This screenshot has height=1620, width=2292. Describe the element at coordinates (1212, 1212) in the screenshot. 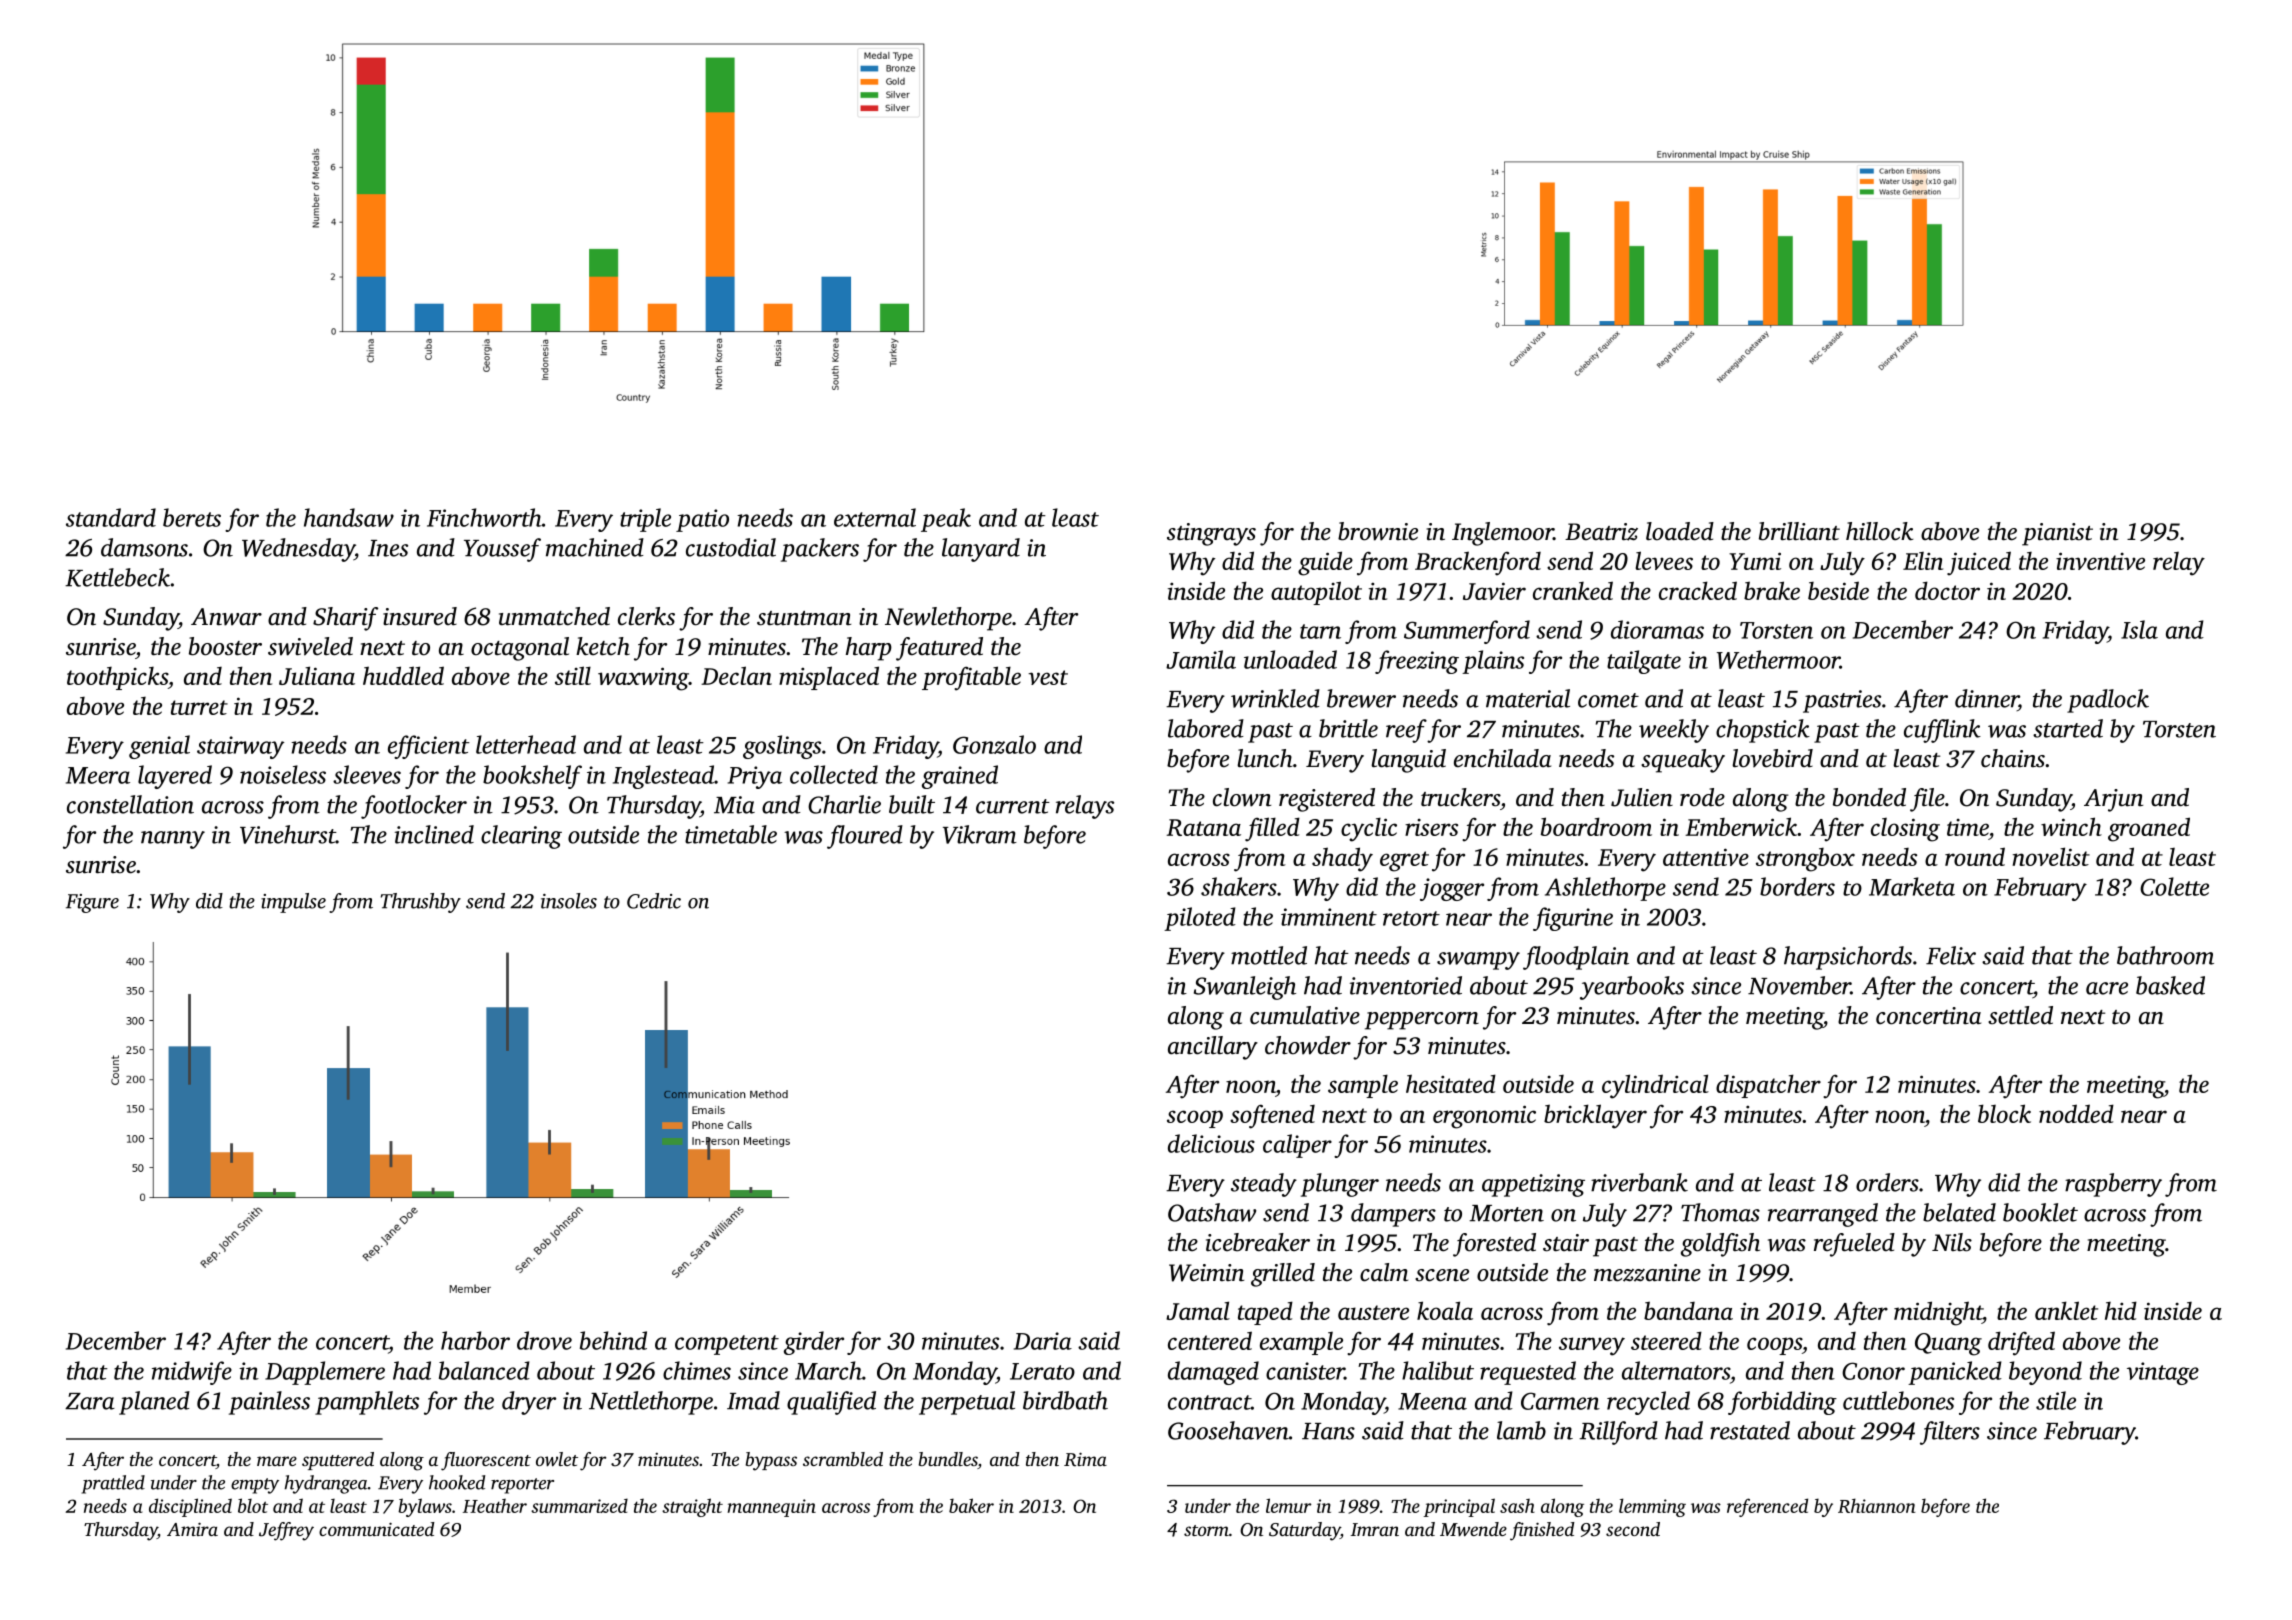

I see `Oatshaw` at that location.
